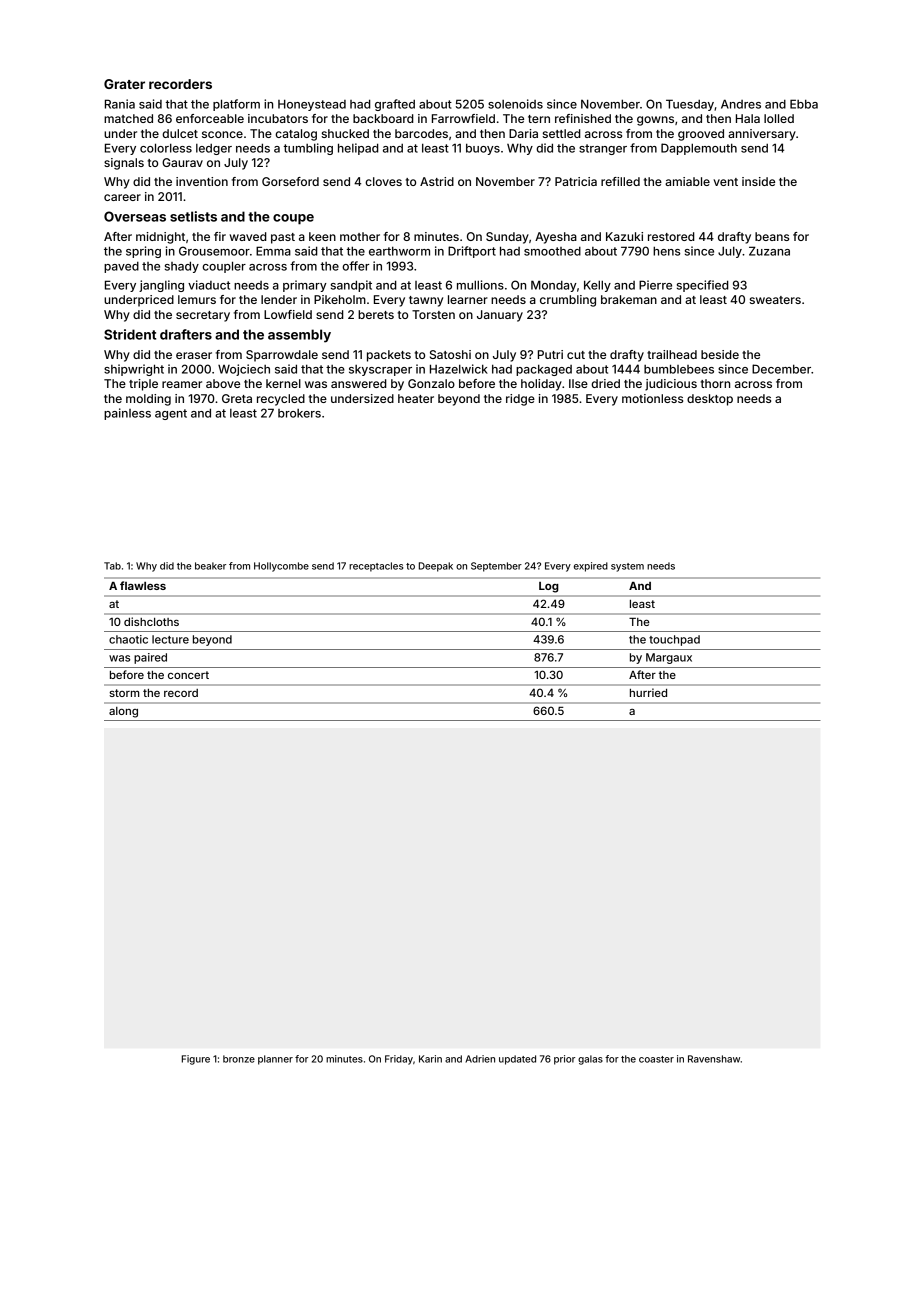 The image size is (924, 1308). What do you see at coordinates (648, 692) in the screenshot?
I see `hurried` at bounding box center [648, 692].
